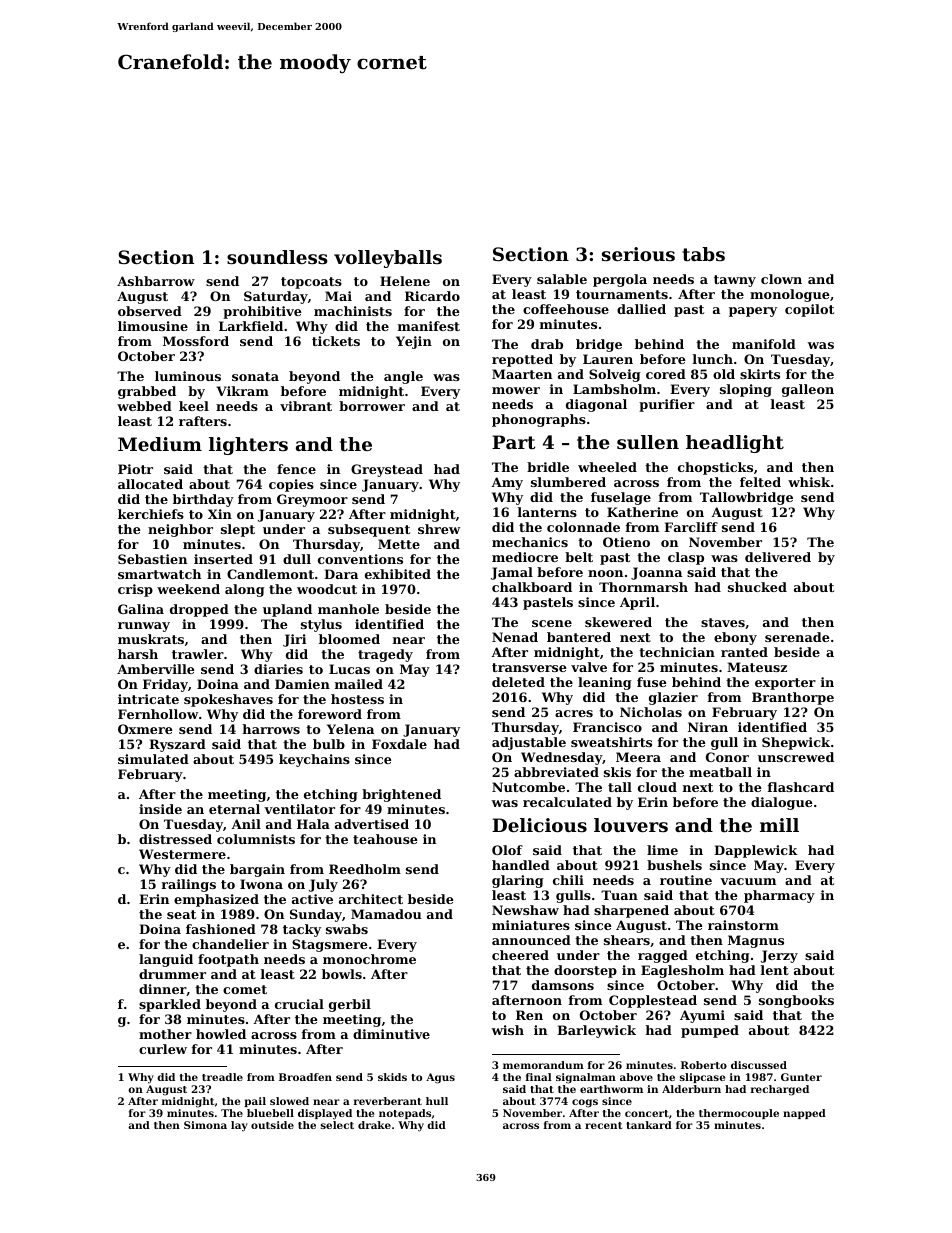 Image resolution: width=952 pixels, height=1233 pixels. Describe the element at coordinates (287, 610) in the screenshot. I see `upland` at that location.
